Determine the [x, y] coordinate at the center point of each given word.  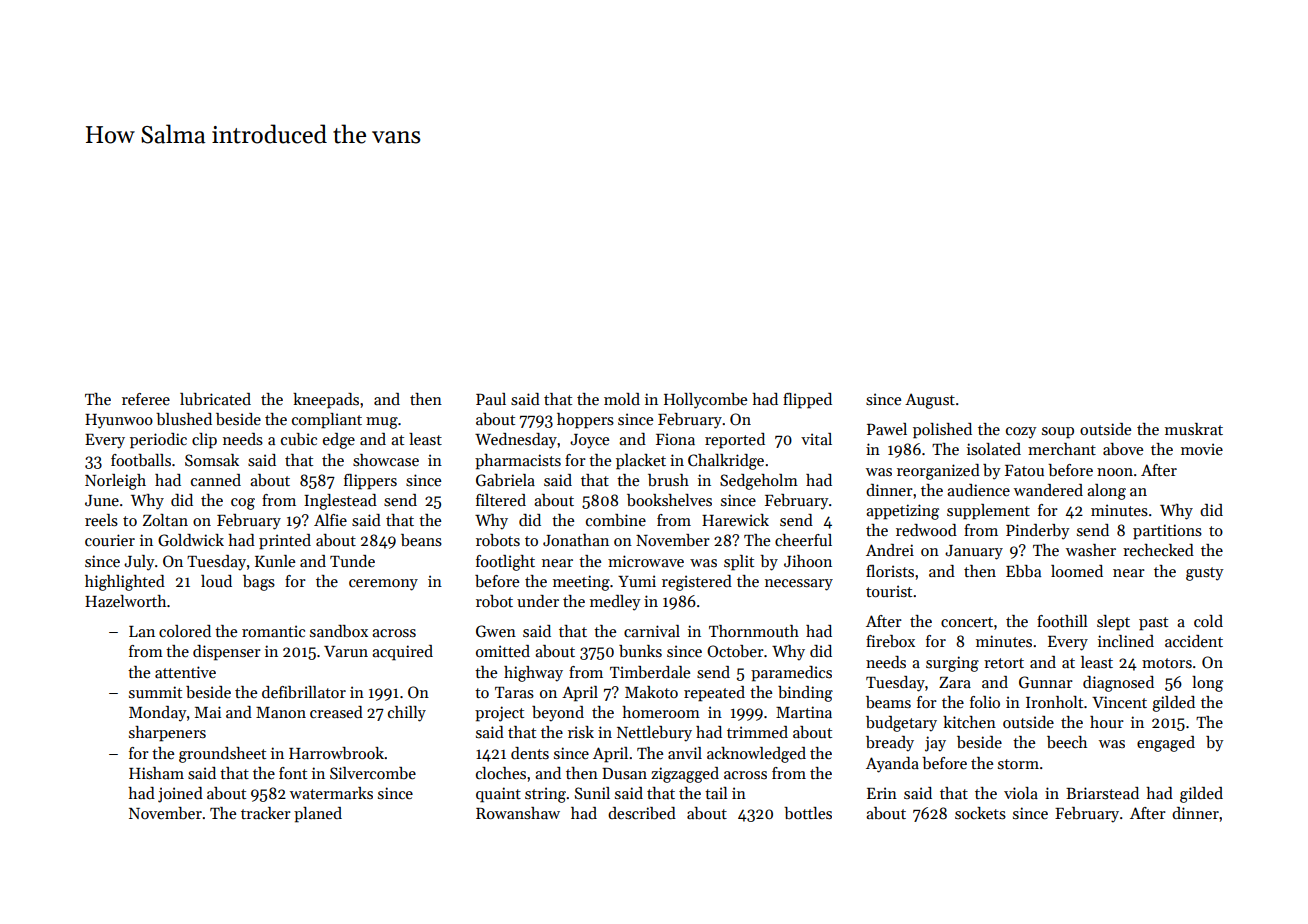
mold [622, 399]
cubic [299, 439]
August [930, 401]
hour [1107, 722]
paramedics [791, 674]
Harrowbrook [336, 753]
